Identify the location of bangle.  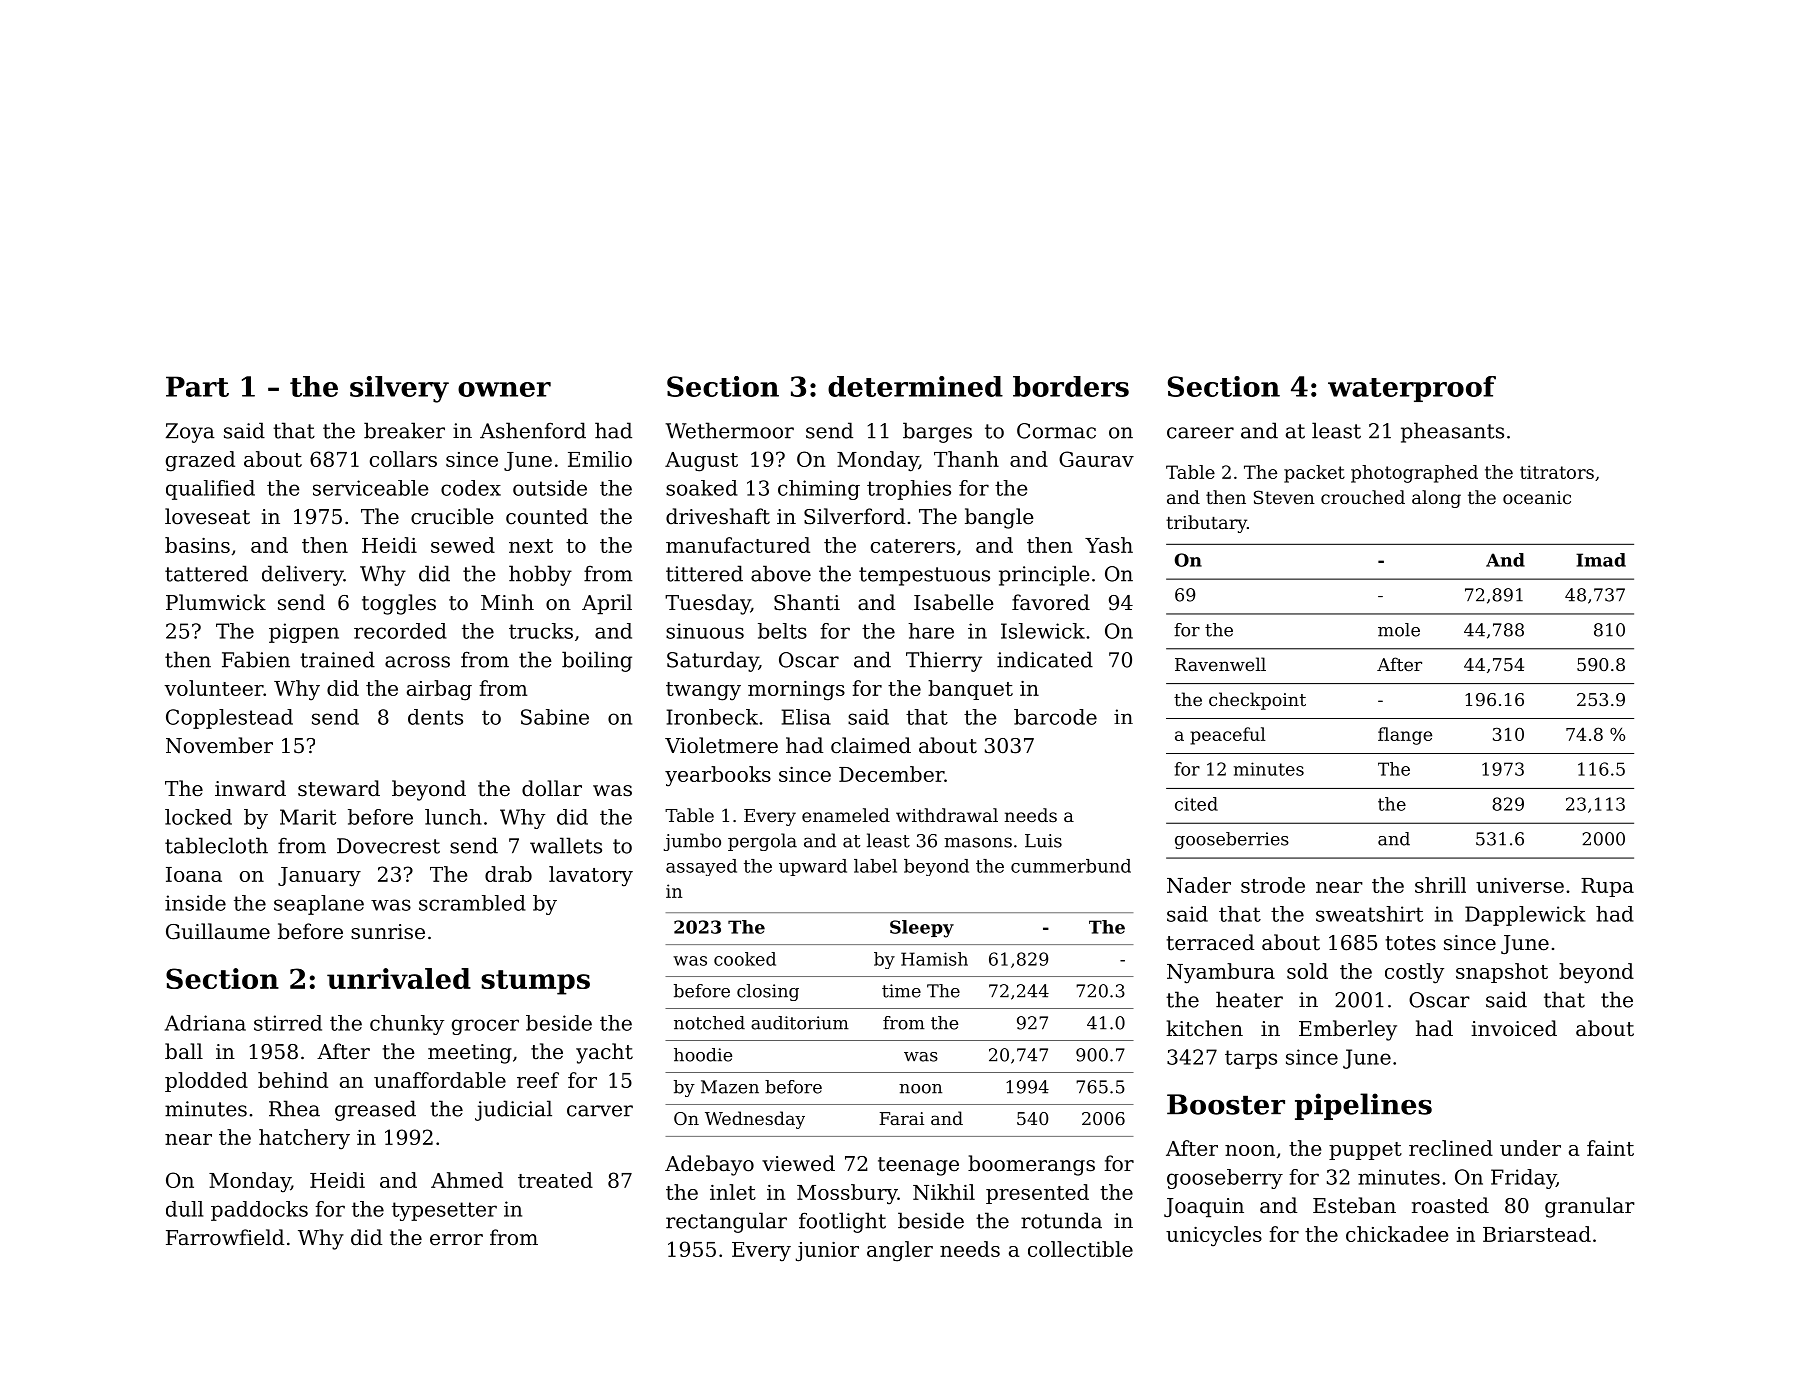
(999, 518).
